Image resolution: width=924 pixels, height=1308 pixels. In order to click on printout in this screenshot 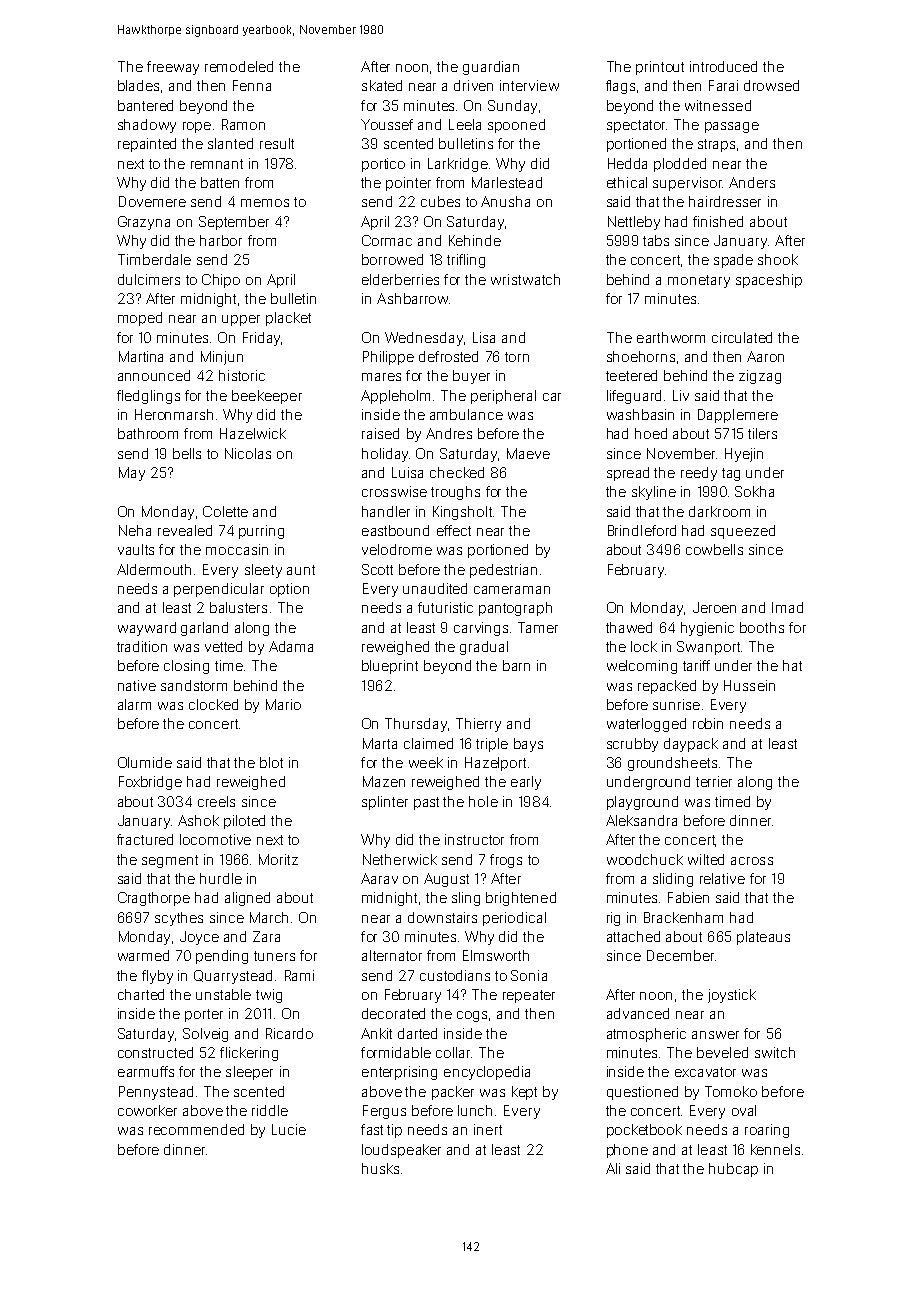, I will do `click(660, 68)`.
